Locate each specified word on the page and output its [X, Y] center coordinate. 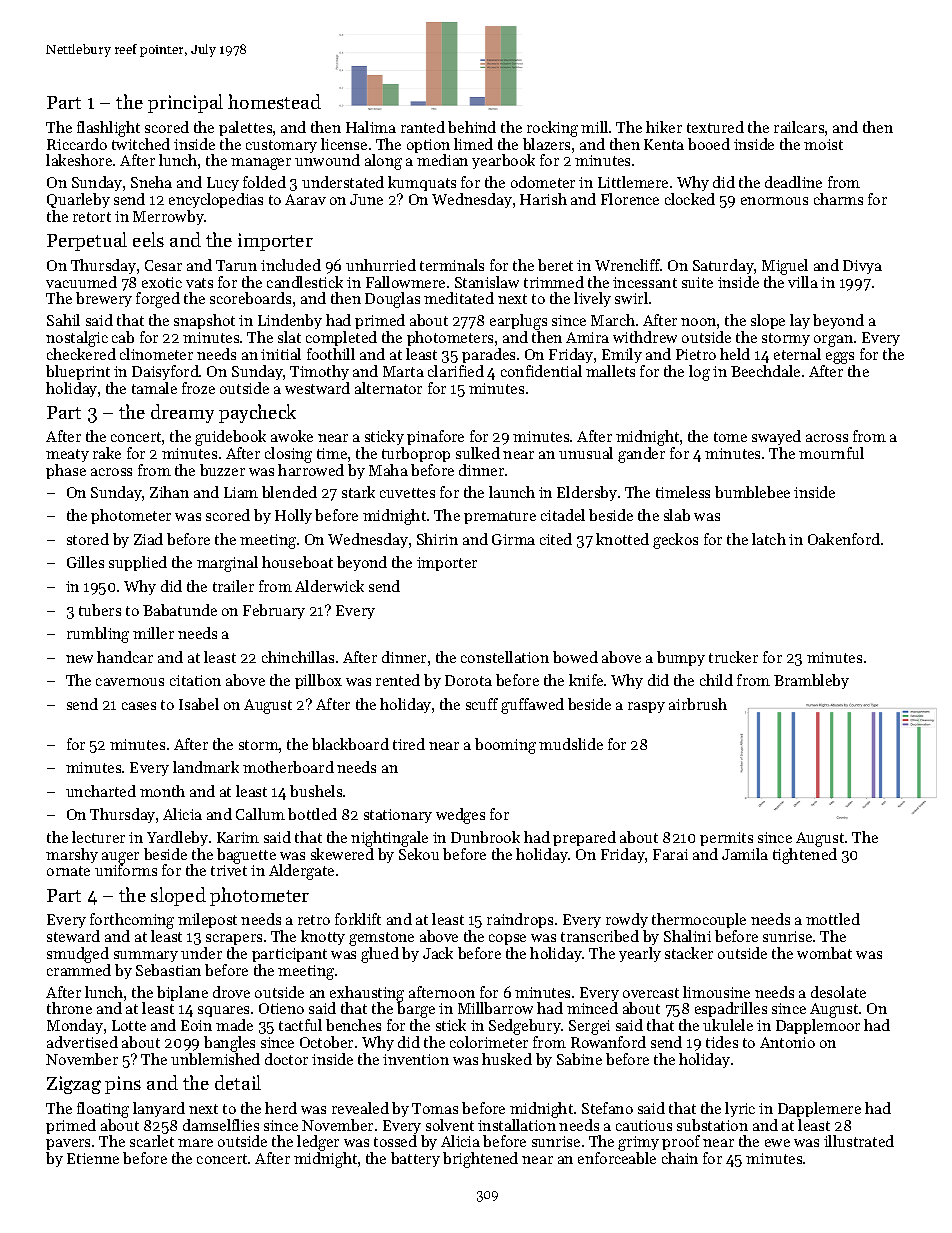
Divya [862, 267]
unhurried [381, 265]
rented [398, 680]
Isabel [199, 704]
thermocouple [699, 920]
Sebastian [168, 970]
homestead [274, 101]
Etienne [93, 1158]
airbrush [698, 704]
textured [715, 127]
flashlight [108, 129]
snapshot [204, 321]
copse [507, 939]
